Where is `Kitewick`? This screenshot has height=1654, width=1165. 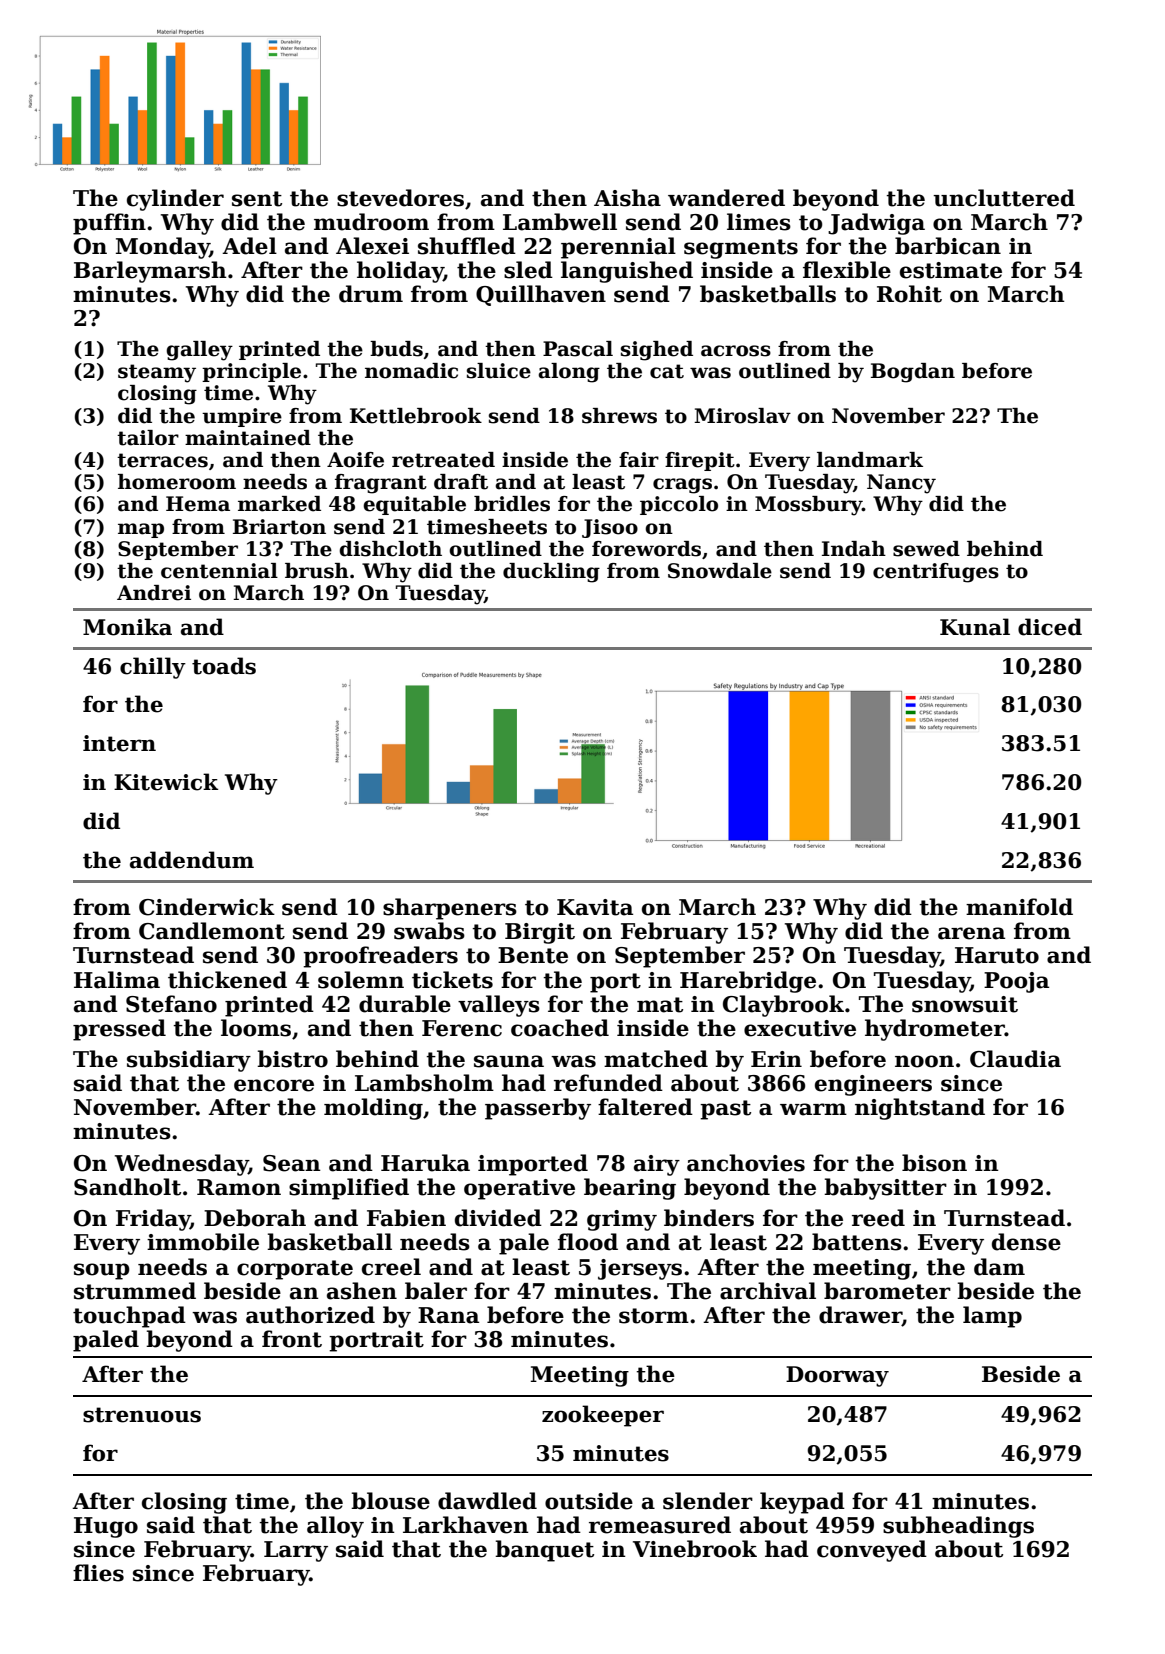
Kitewick is located at coordinates (166, 782).
